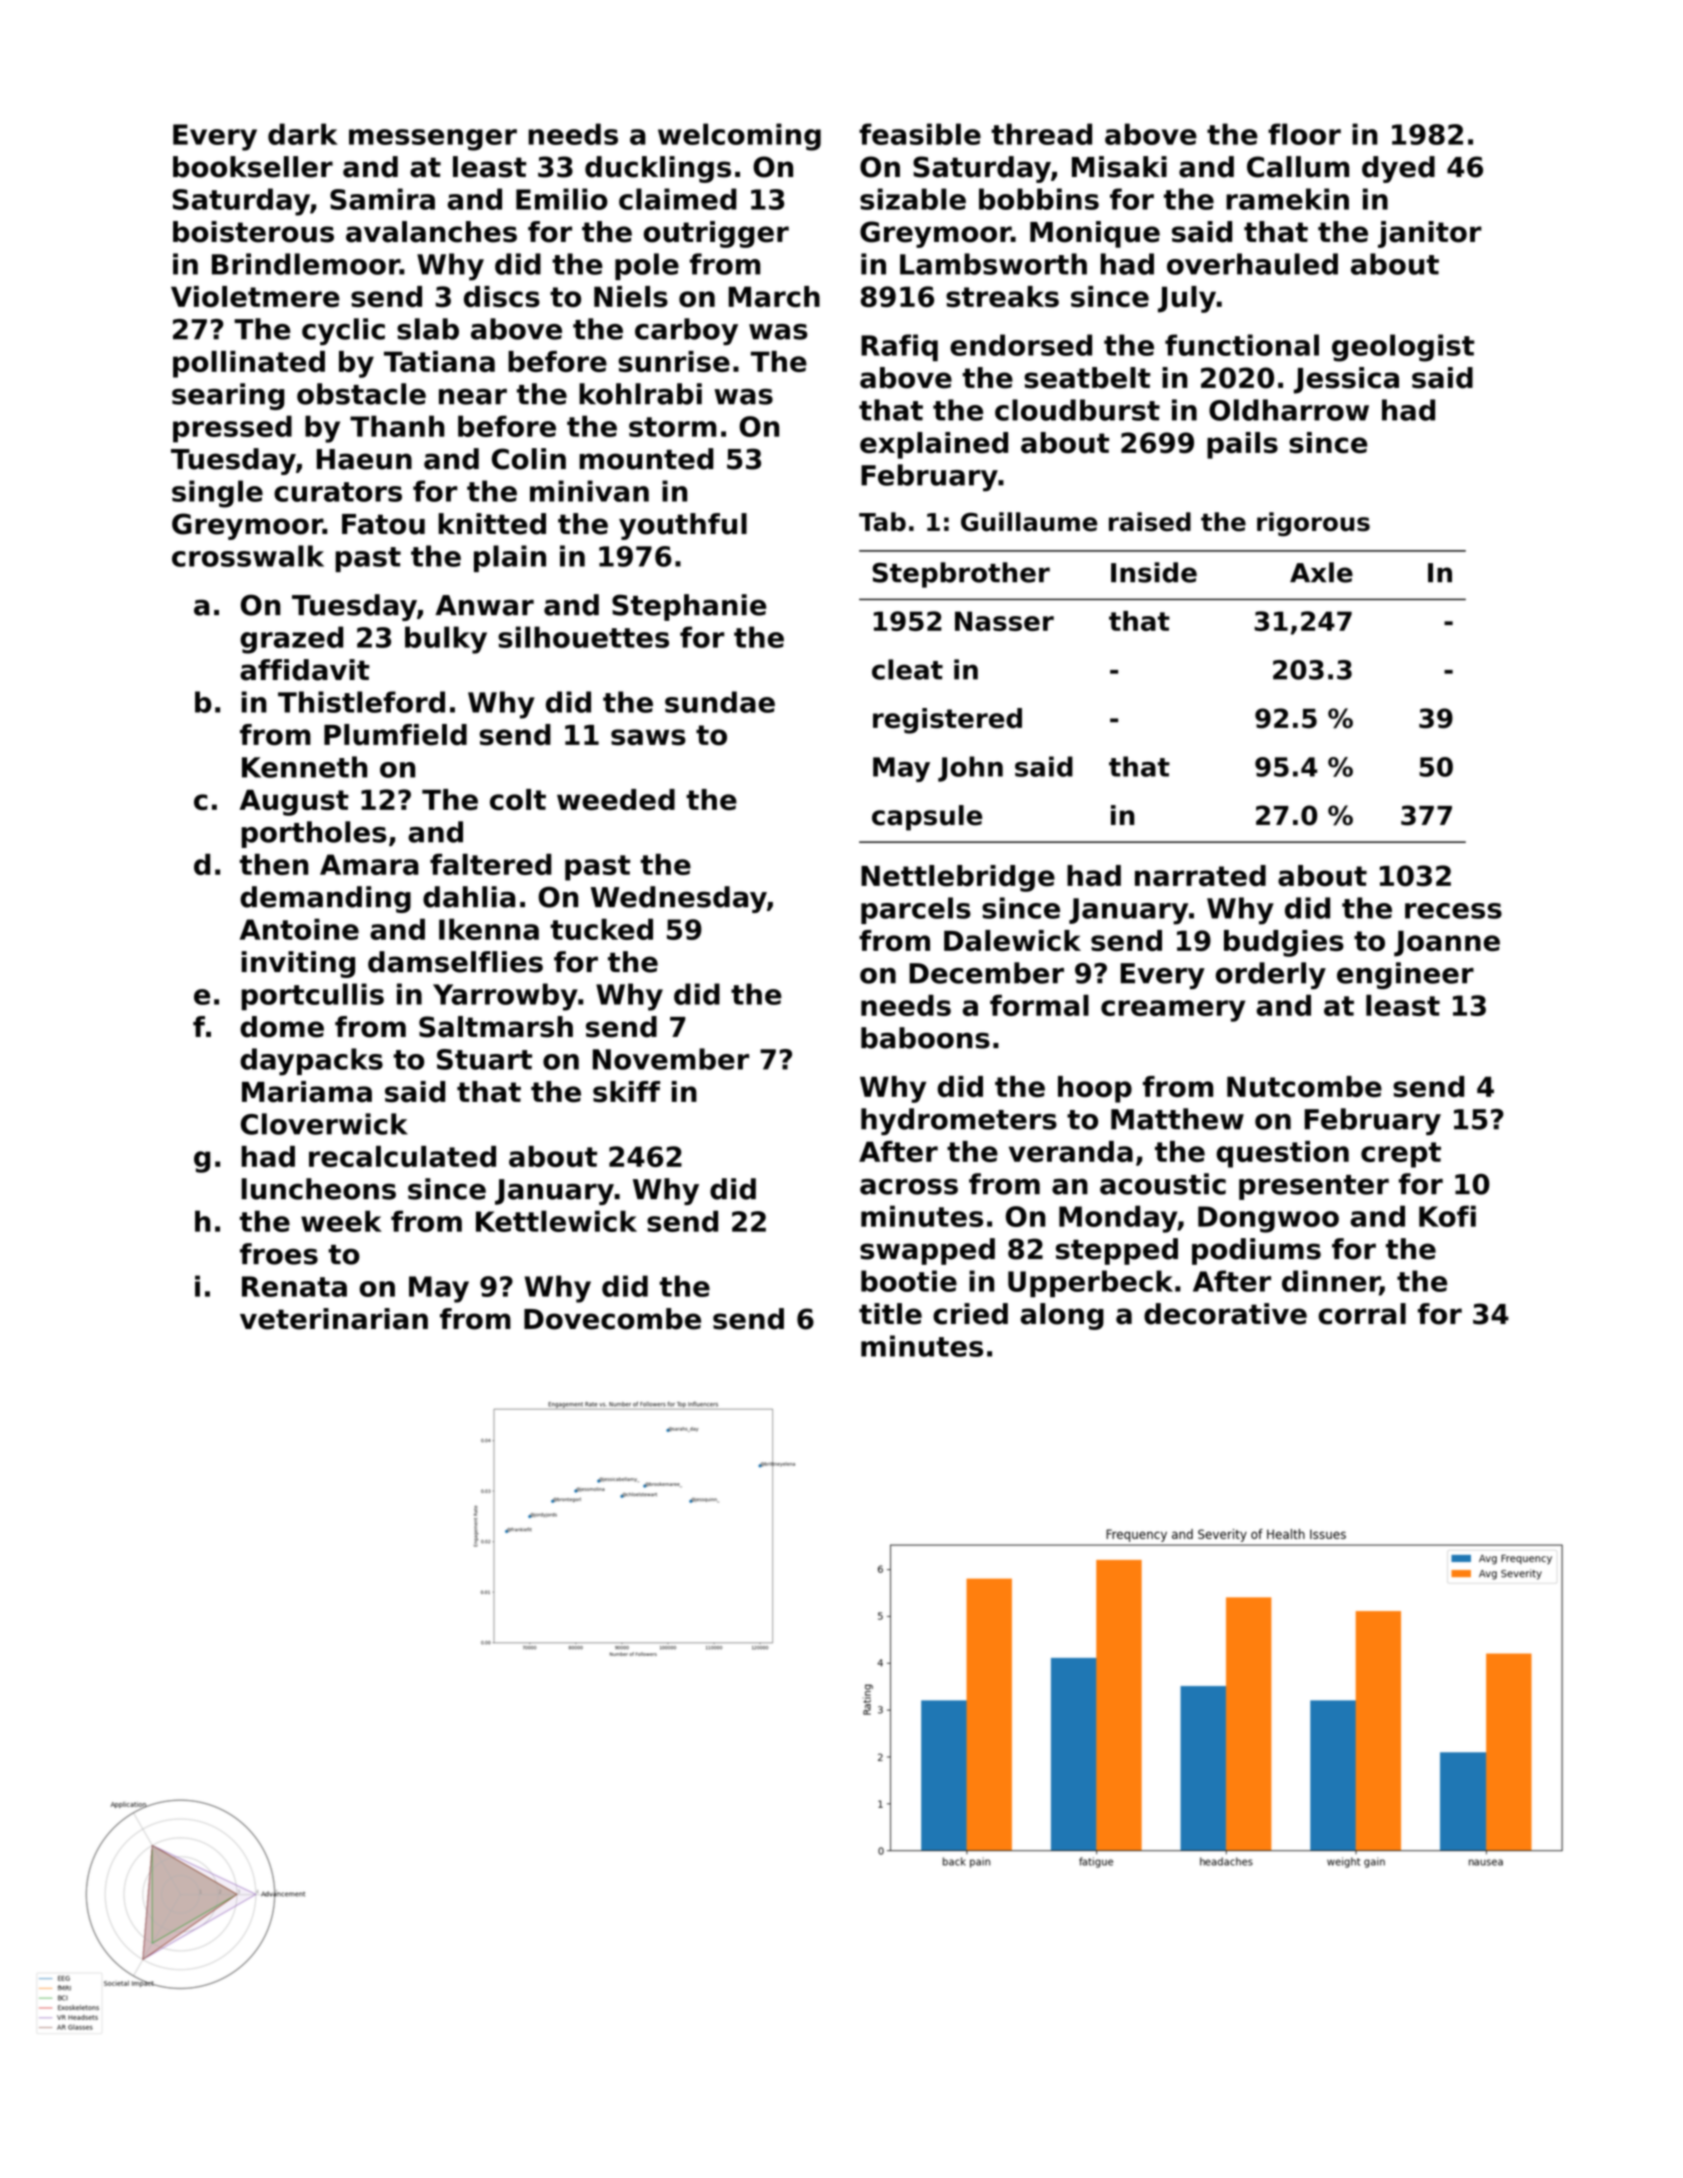 Image resolution: width=1683 pixels, height=2178 pixels. I want to click on messenger, so click(433, 140).
